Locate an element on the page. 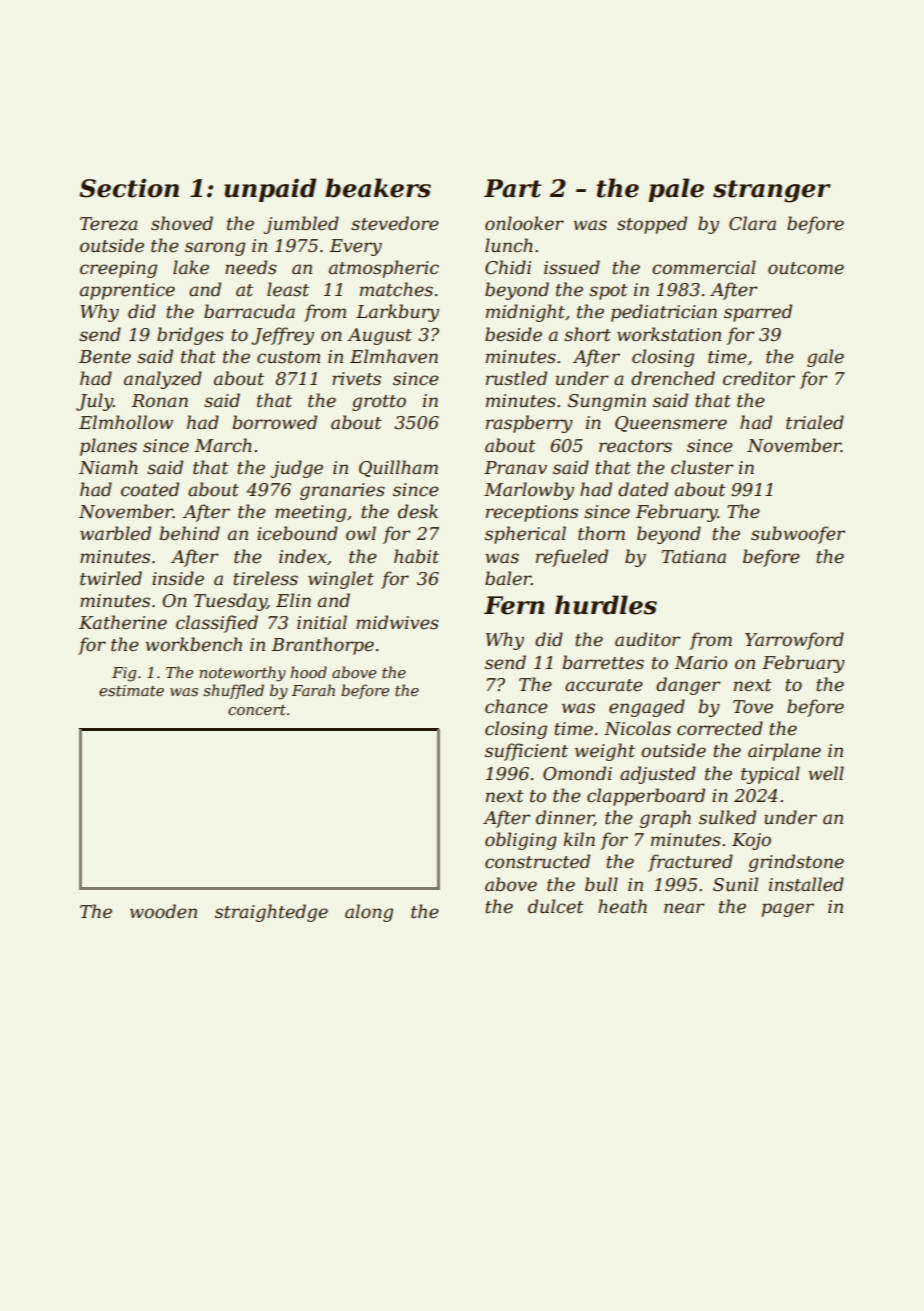 This image has height=1311, width=924. Chidi is located at coordinates (508, 267).
